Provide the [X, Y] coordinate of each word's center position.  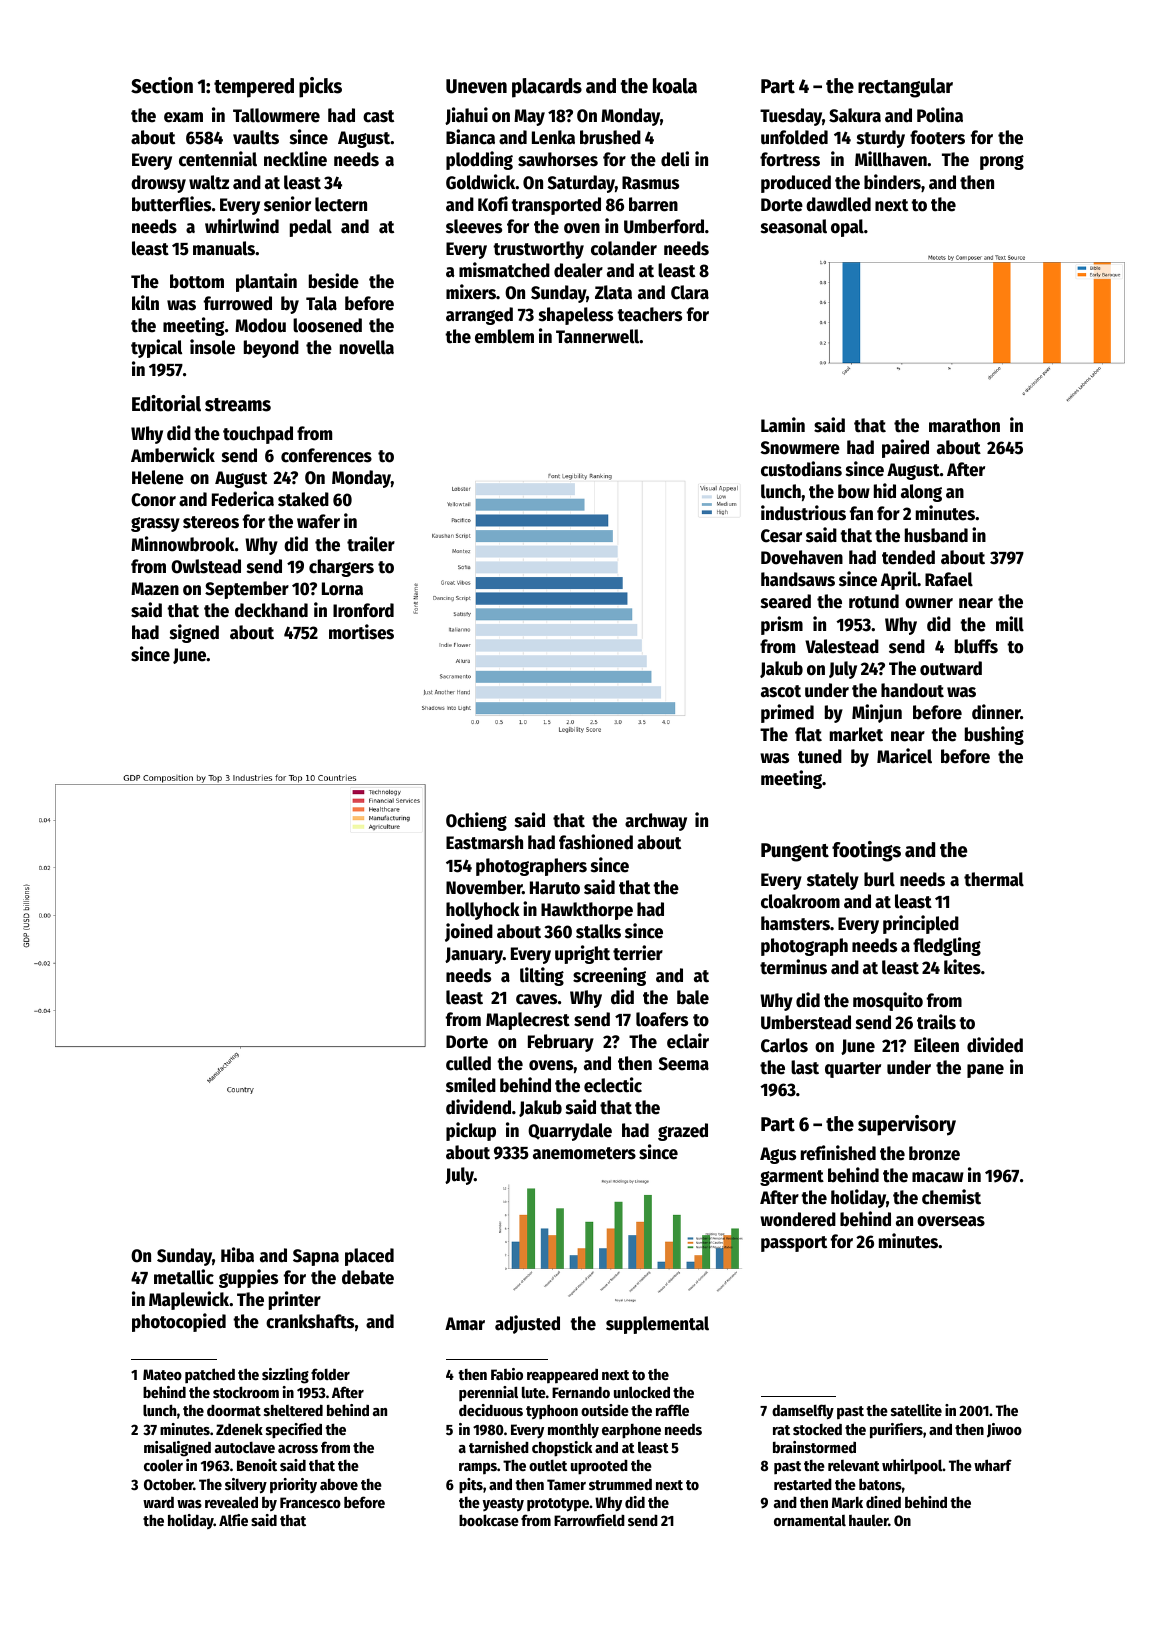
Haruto [555, 888]
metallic [184, 1277]
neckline [295, 159]
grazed [683, 1132]
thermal [994, 879]
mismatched [504, 270]
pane [985, 1071]
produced [796, 184]
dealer [578, 270]
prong [1002, 162]
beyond [271, 349]
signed [194, 633]
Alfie [233, 1520]
